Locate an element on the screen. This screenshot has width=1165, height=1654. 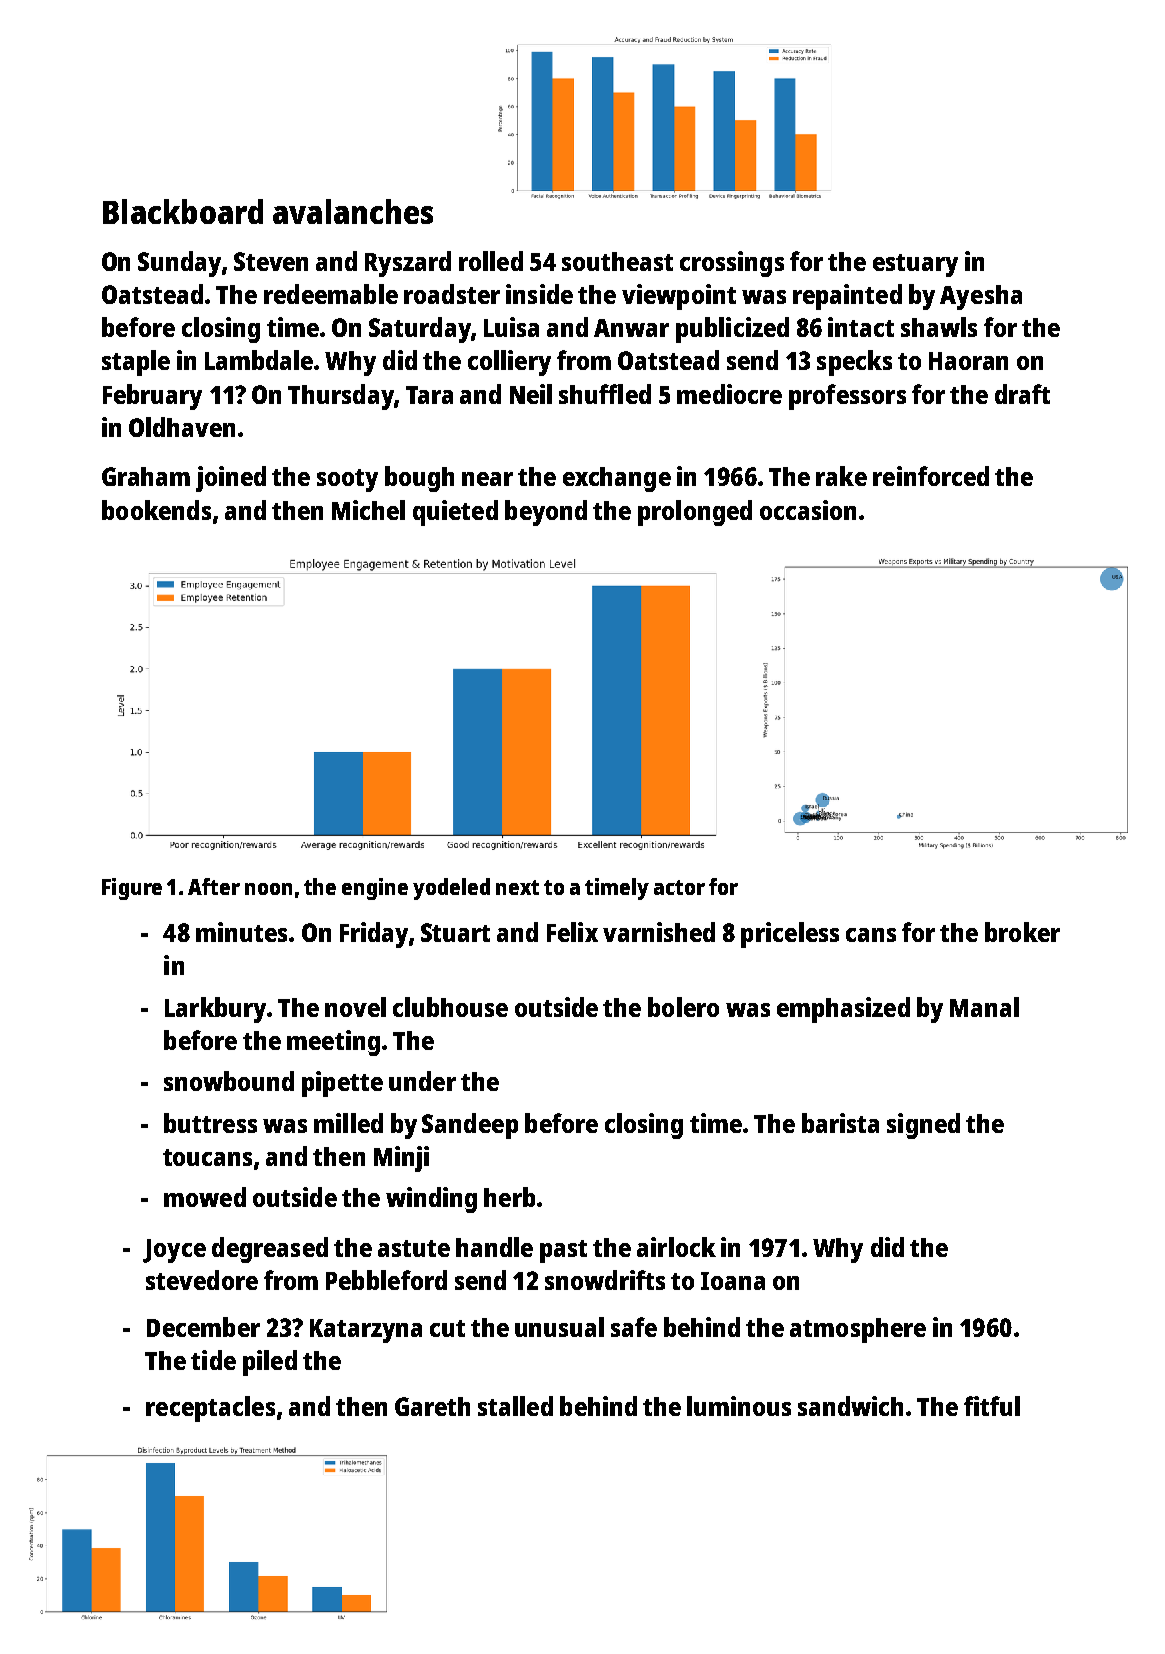
rolled is located at coordinates (491, 261).
